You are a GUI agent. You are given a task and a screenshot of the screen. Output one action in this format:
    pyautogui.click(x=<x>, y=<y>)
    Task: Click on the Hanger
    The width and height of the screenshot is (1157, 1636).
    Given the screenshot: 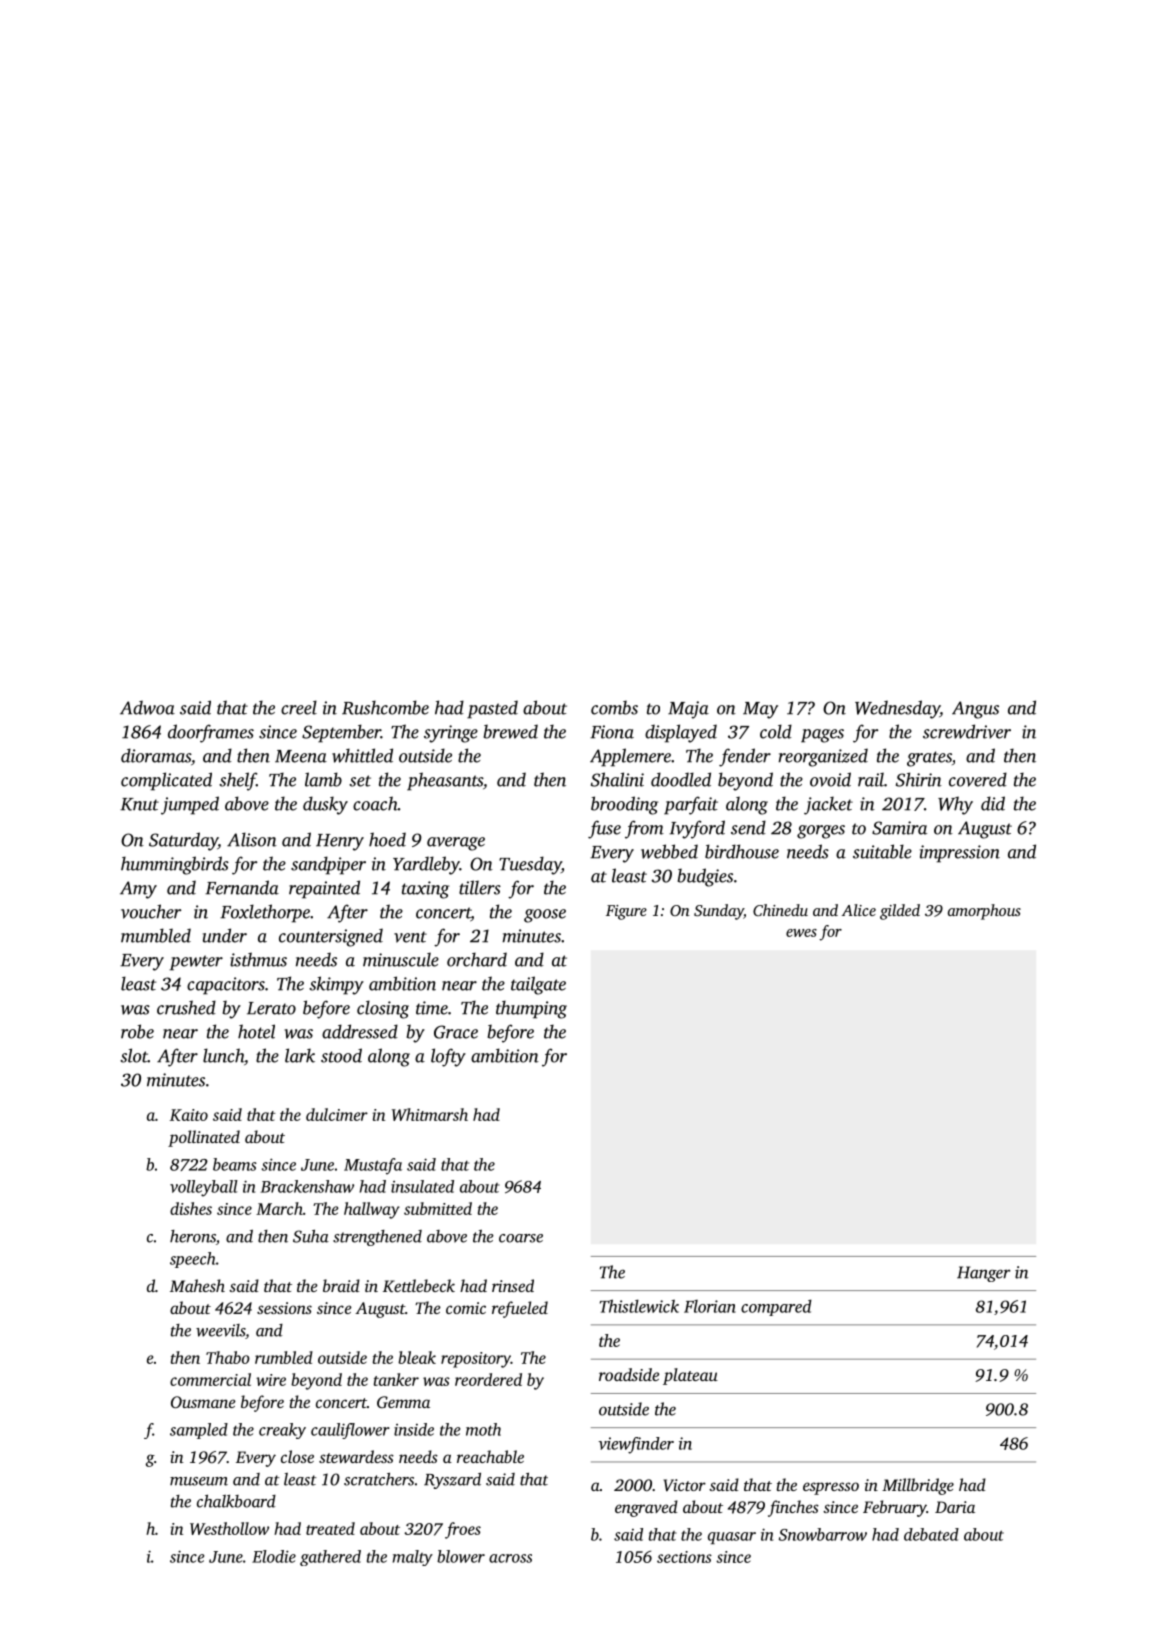 What is the action you would take?
    pyautogui.click(x=984, y=1274)
